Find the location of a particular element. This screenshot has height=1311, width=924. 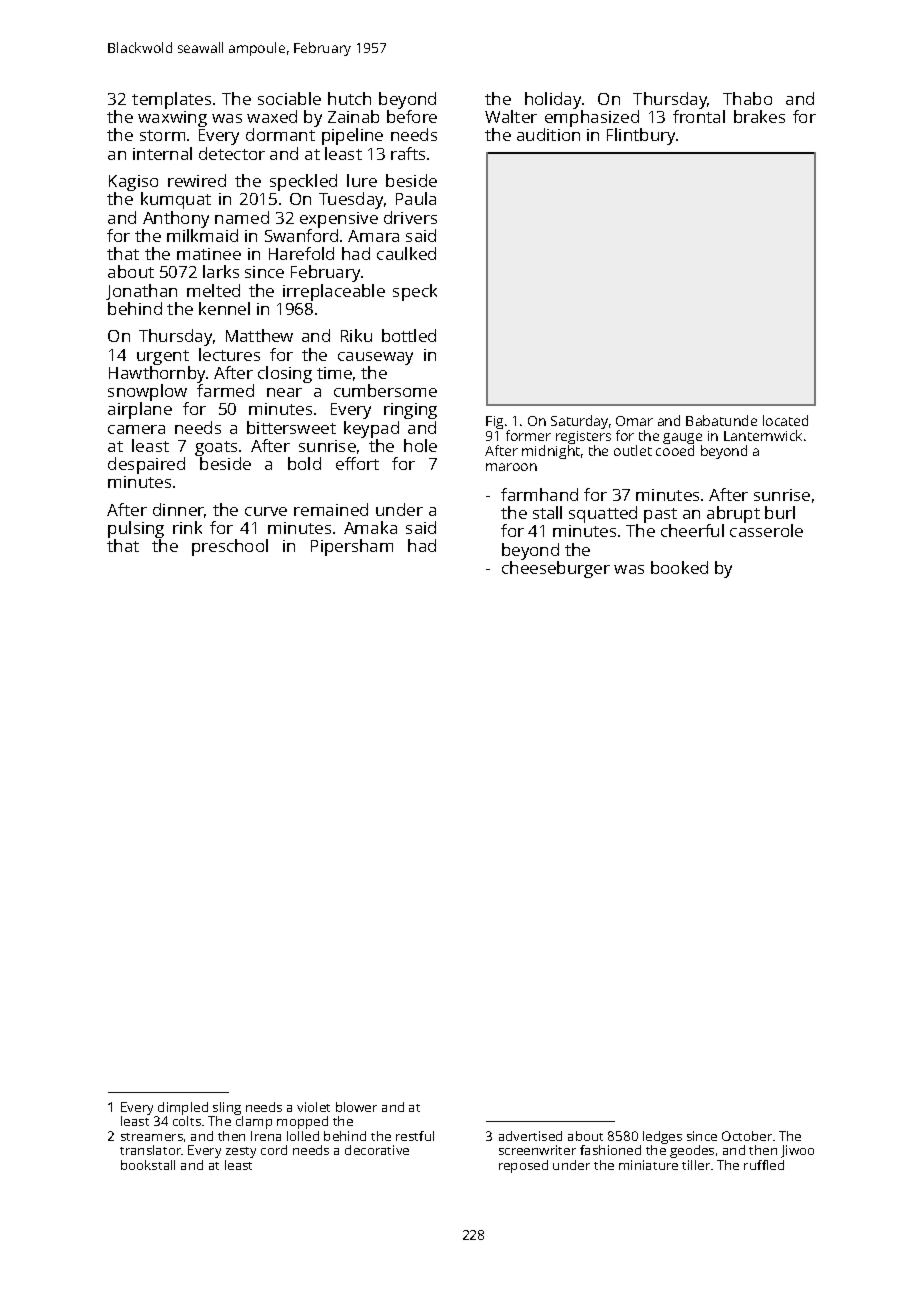

tiller is located at coordinates (696, 1165).
